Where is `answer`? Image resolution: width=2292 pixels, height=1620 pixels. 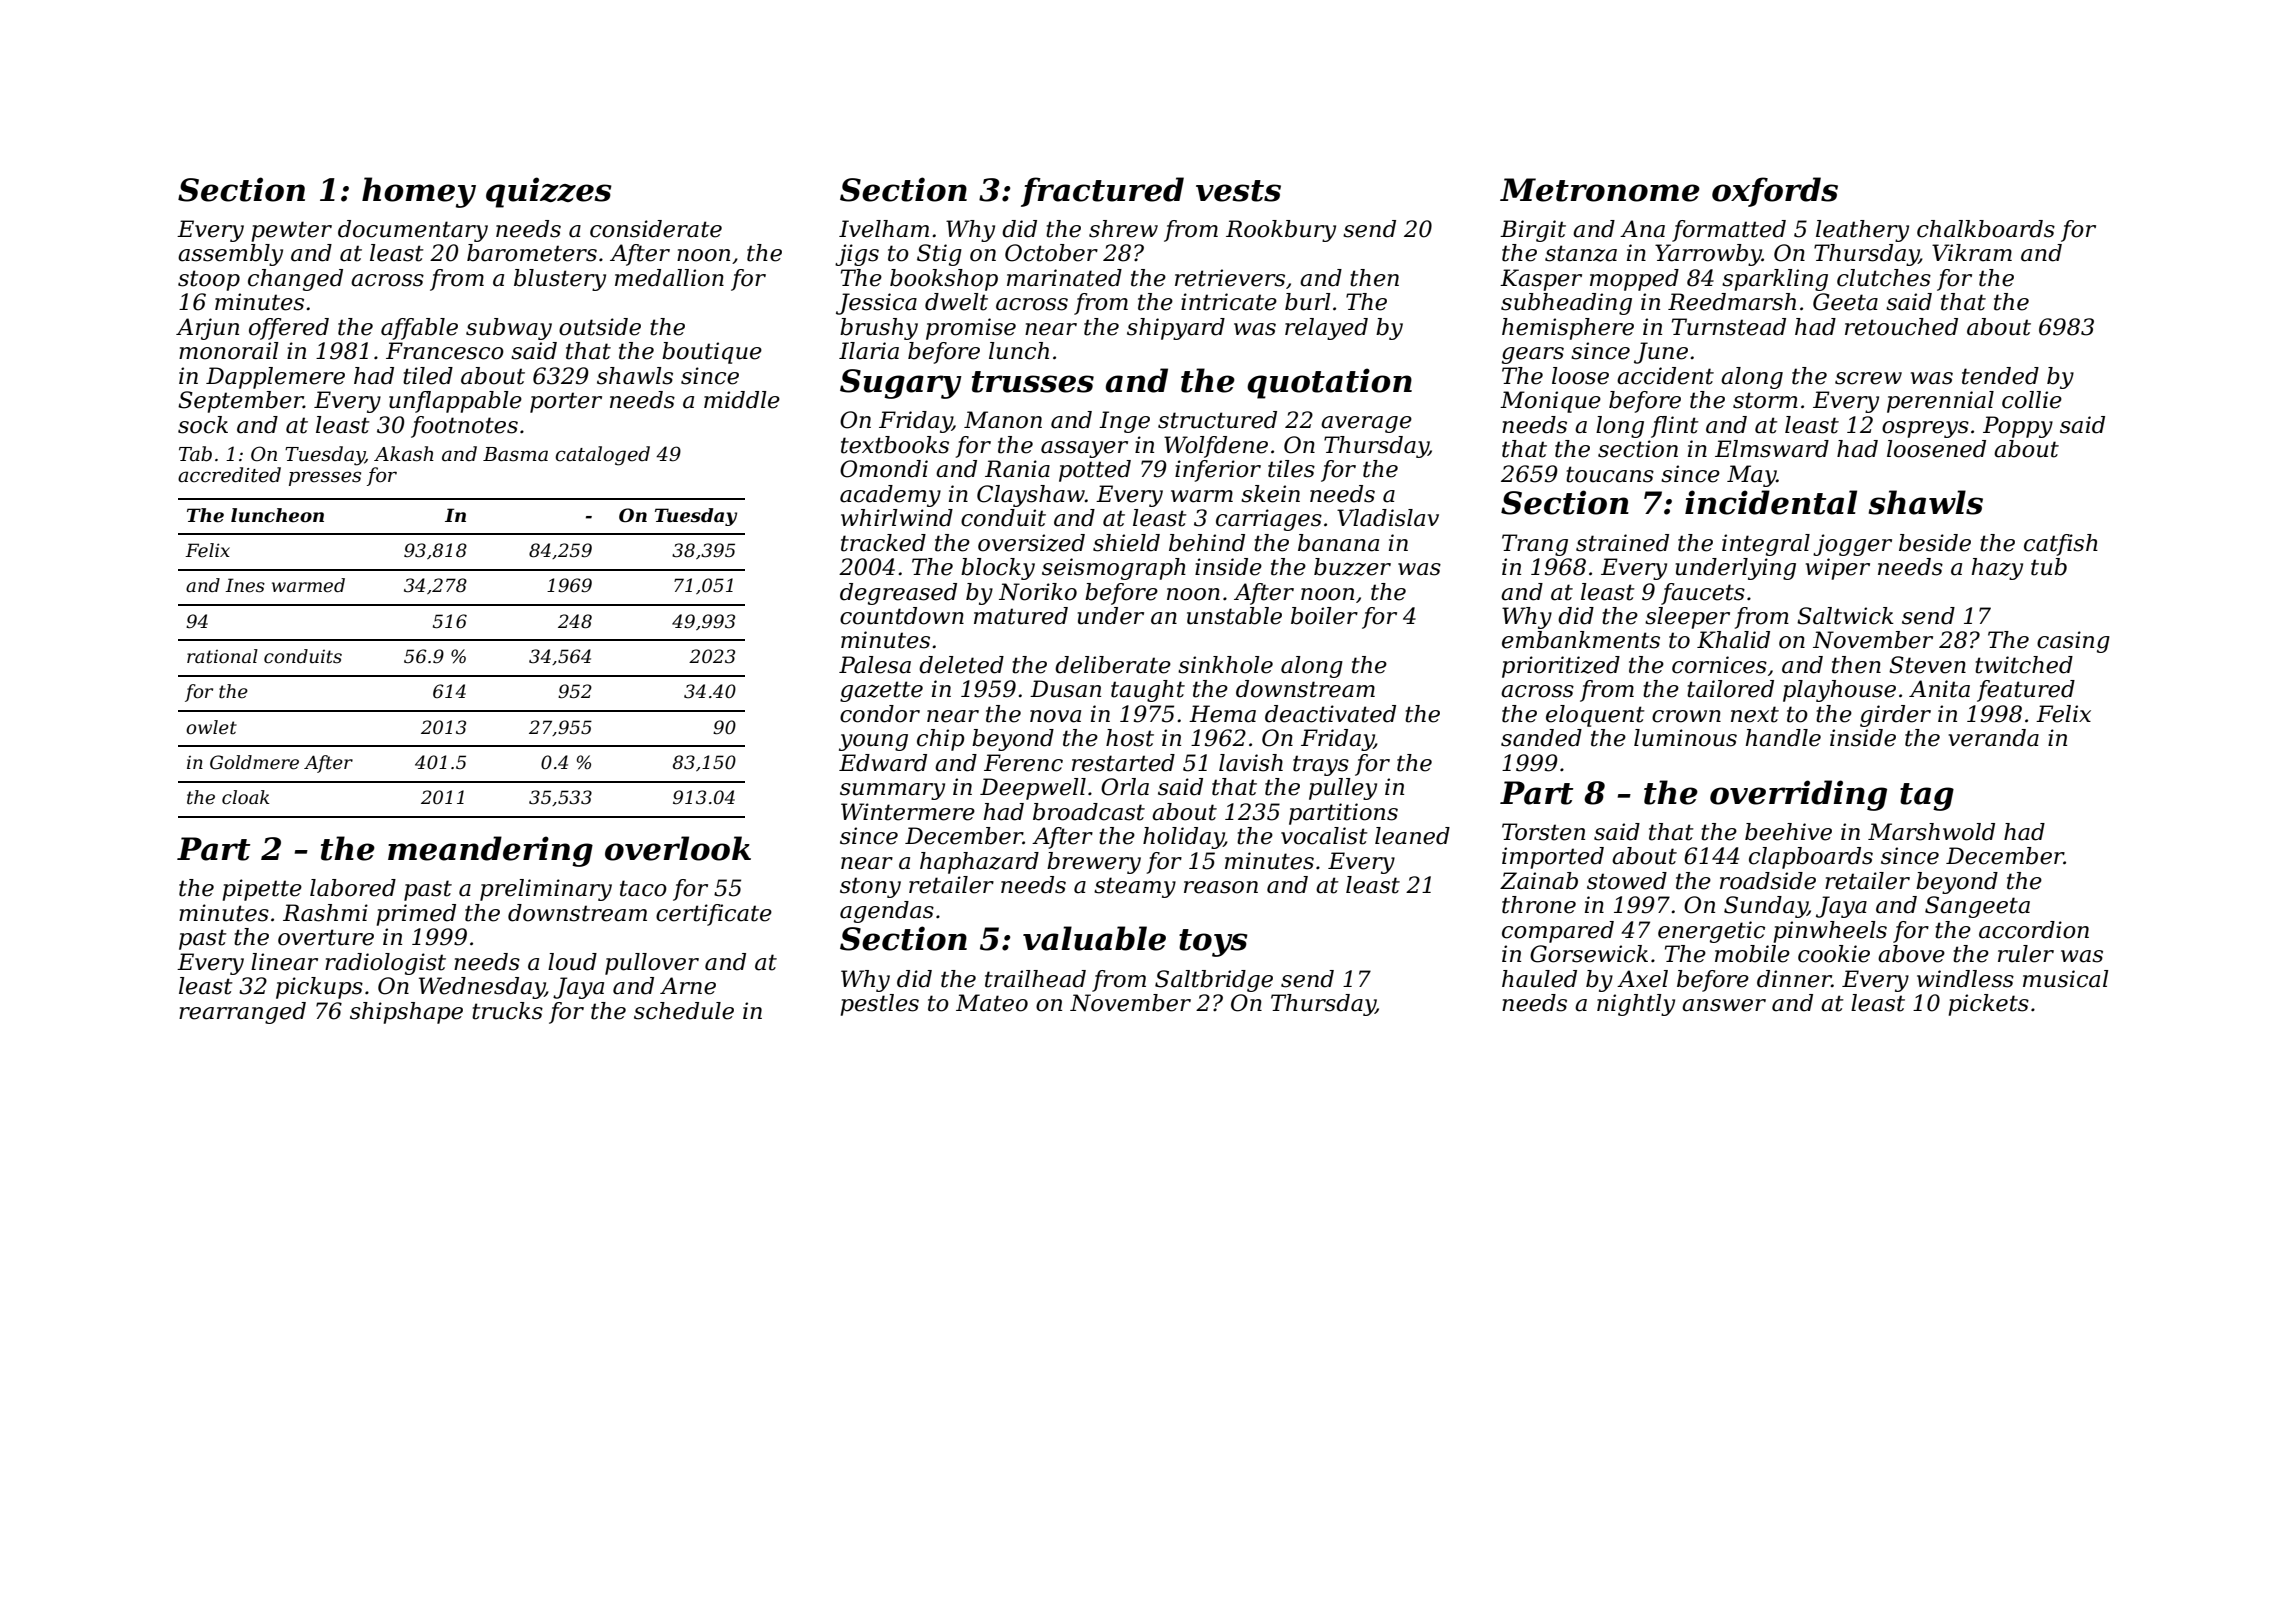 answer is located at coordinates (1724, 1005).
